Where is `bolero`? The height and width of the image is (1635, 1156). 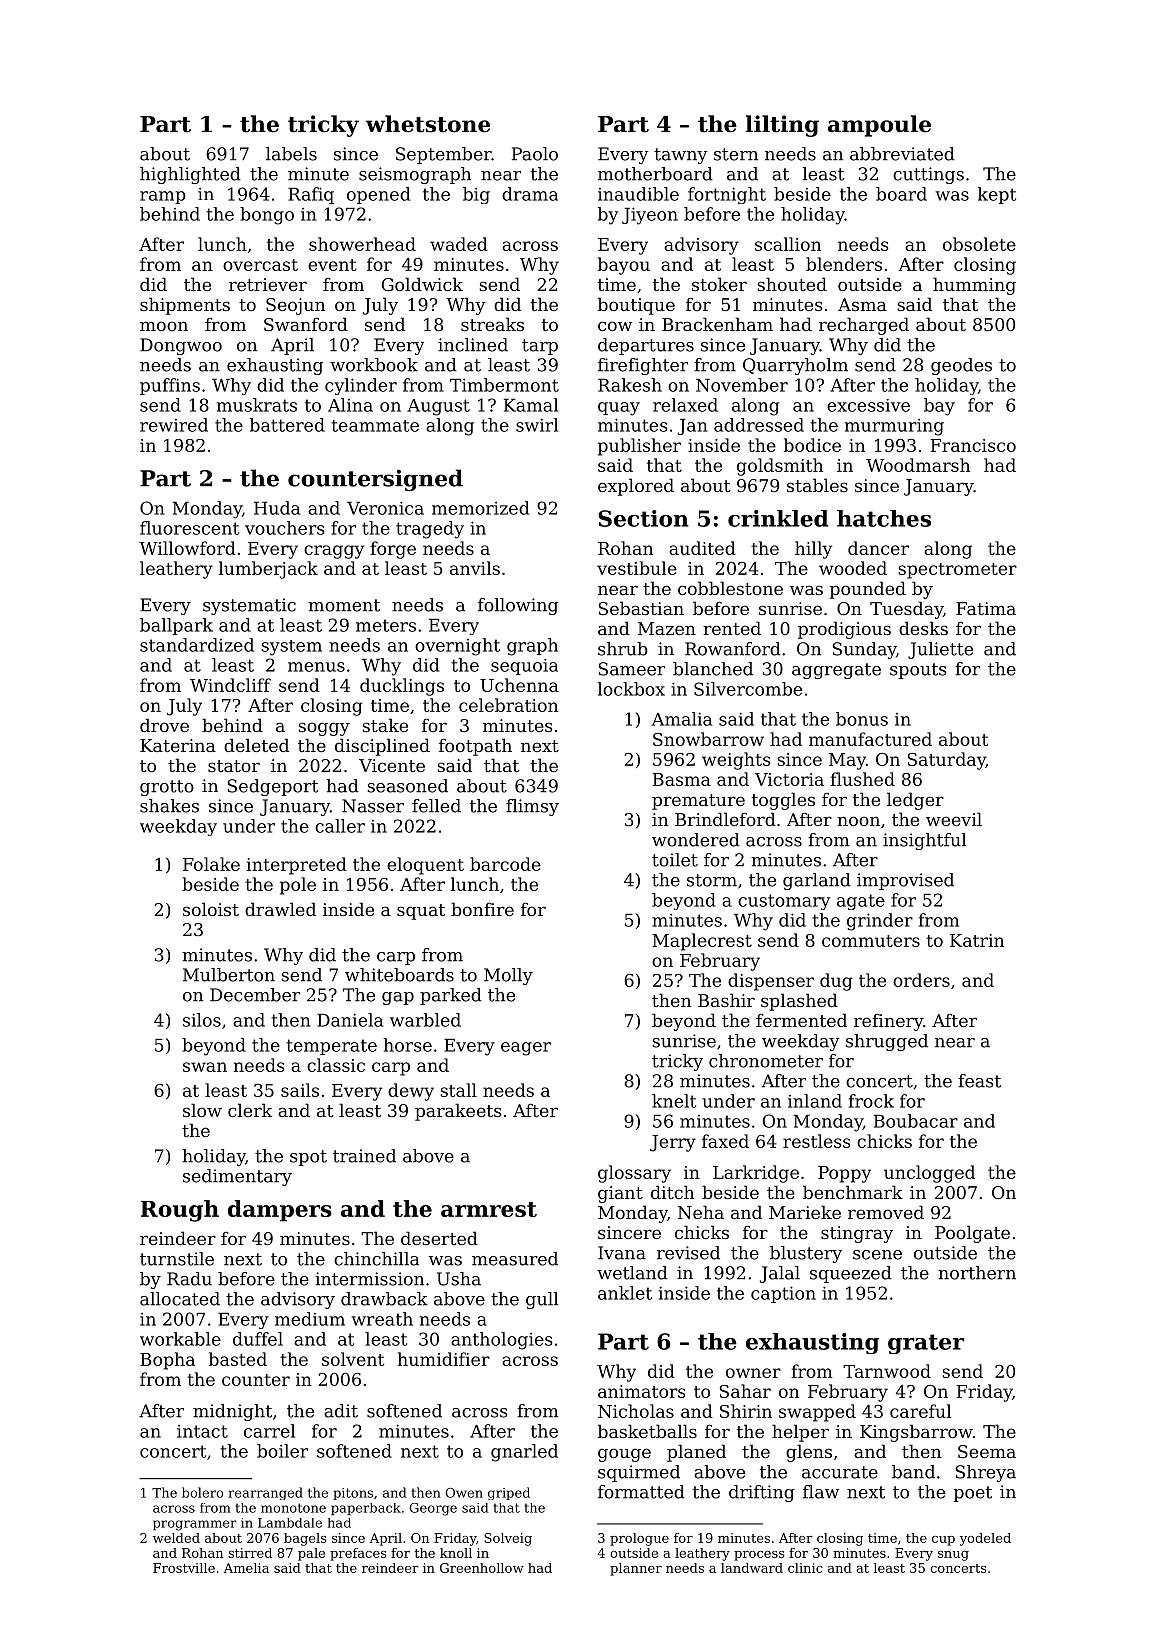
bolero is located at coordinates (202, 1492).
